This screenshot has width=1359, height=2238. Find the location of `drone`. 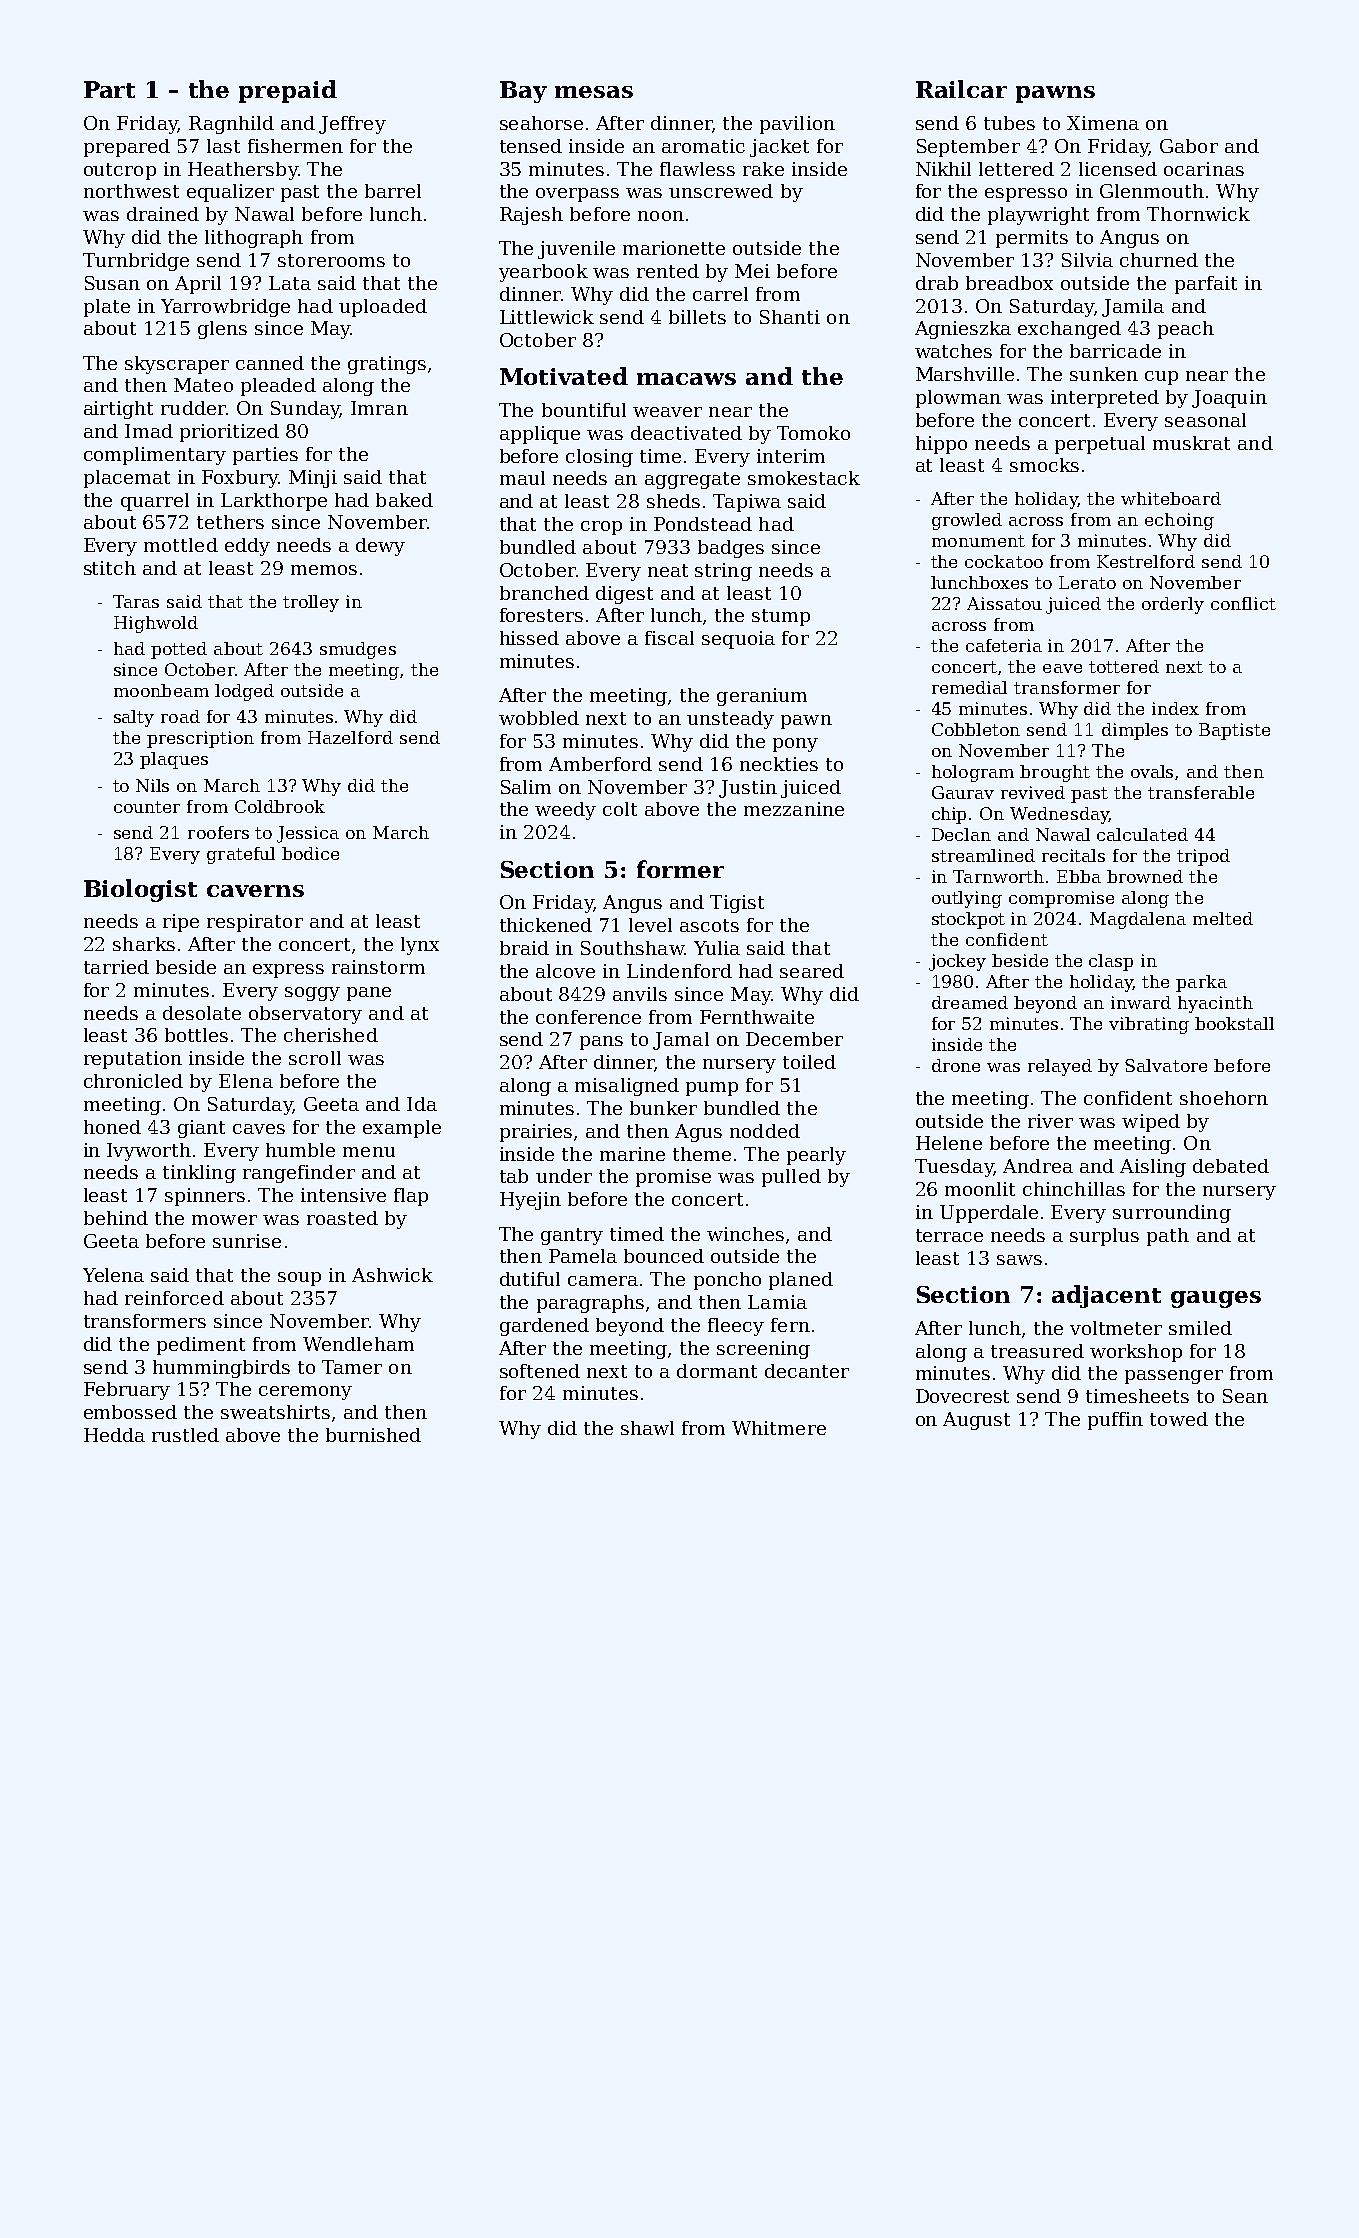

drone is located at coordinates (956, 1065).
